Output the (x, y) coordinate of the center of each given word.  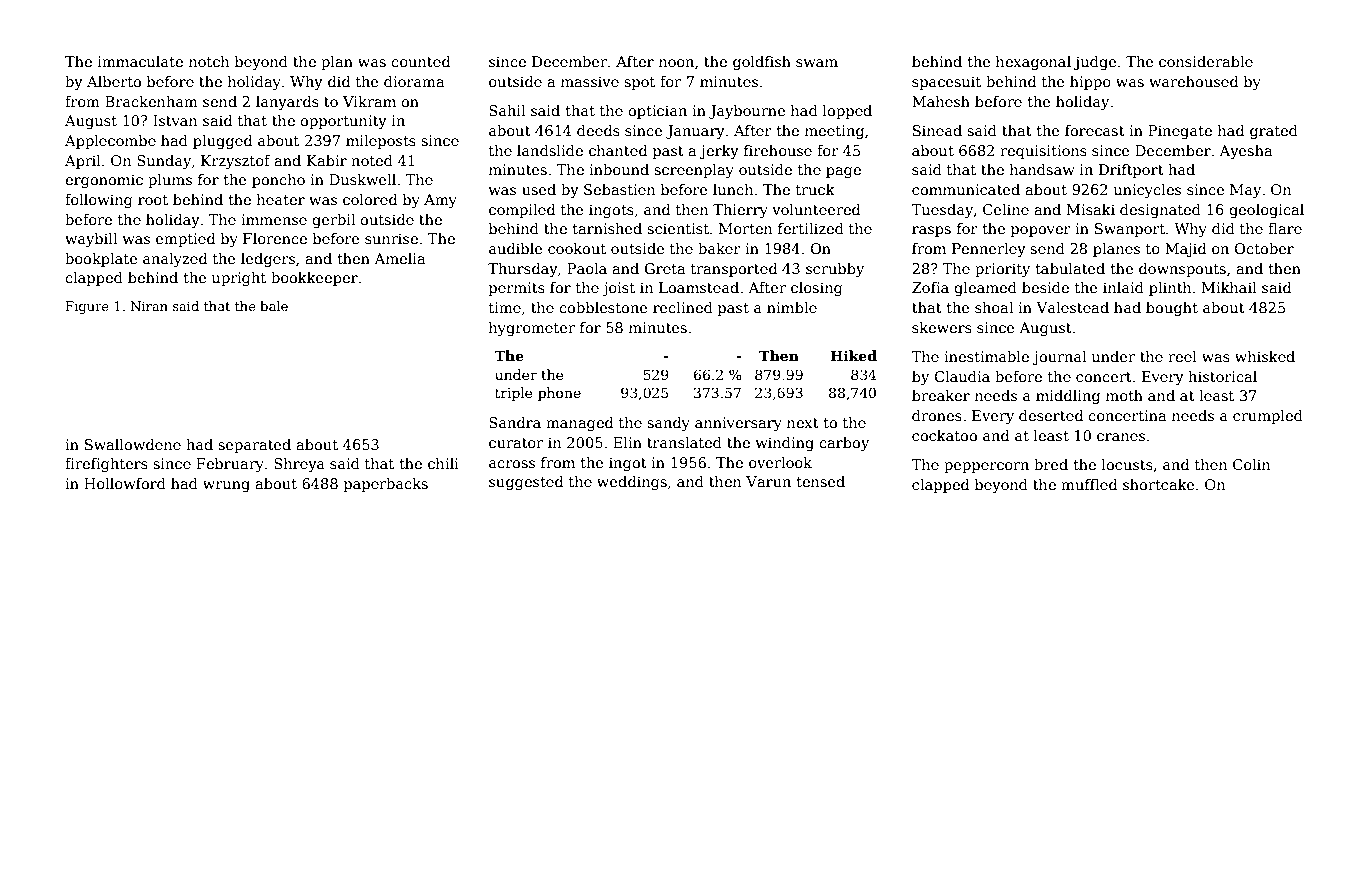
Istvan (175, 120)
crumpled (1268, 417)
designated (1160, 211)
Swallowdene (133, 444)
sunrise (391, 238)
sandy (668, 424)
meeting (834, 132)
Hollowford (125, 483)
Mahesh (941, 101)
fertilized (811, 228)
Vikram (369, 101)
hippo (1090, 83)
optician (657, 112)
